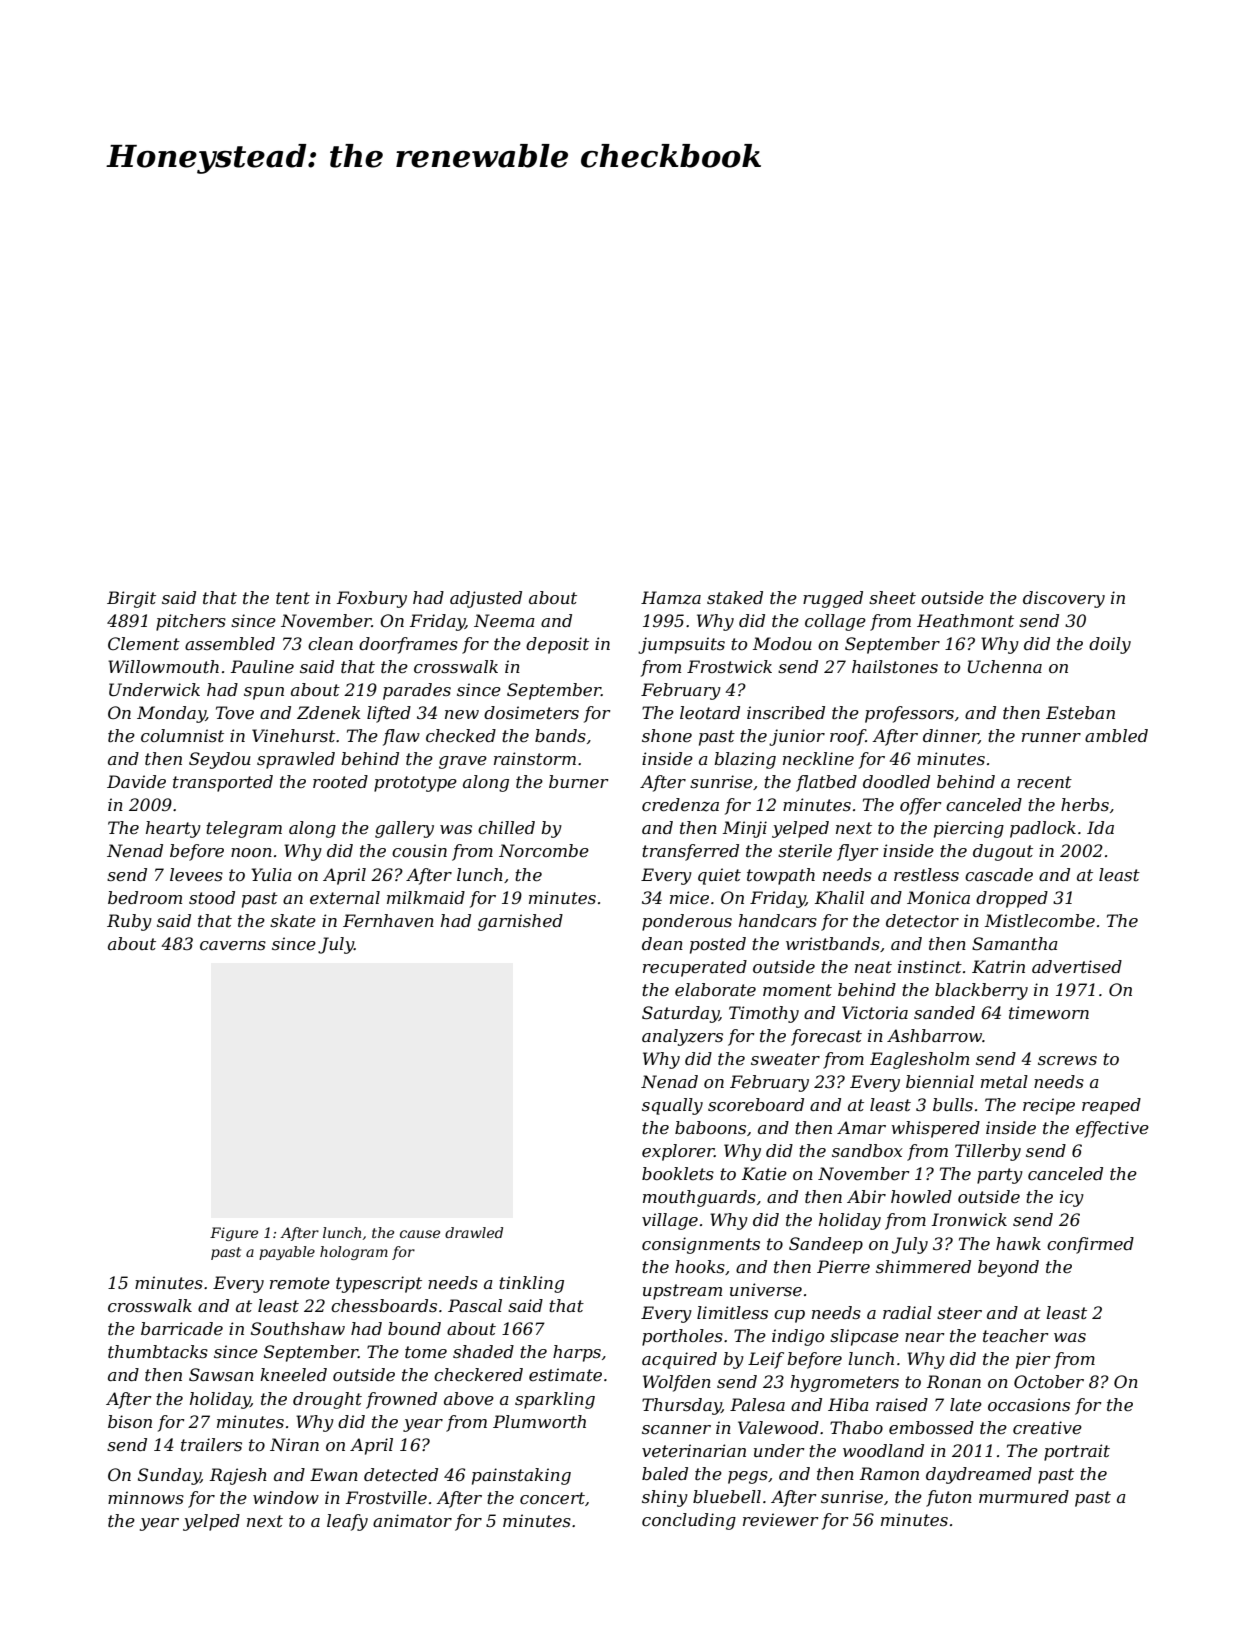 This screenshot has width=1258, height=1628. Describe the element at coordinates (130, 1421) in the screenshot. I see `bison` at that location.
